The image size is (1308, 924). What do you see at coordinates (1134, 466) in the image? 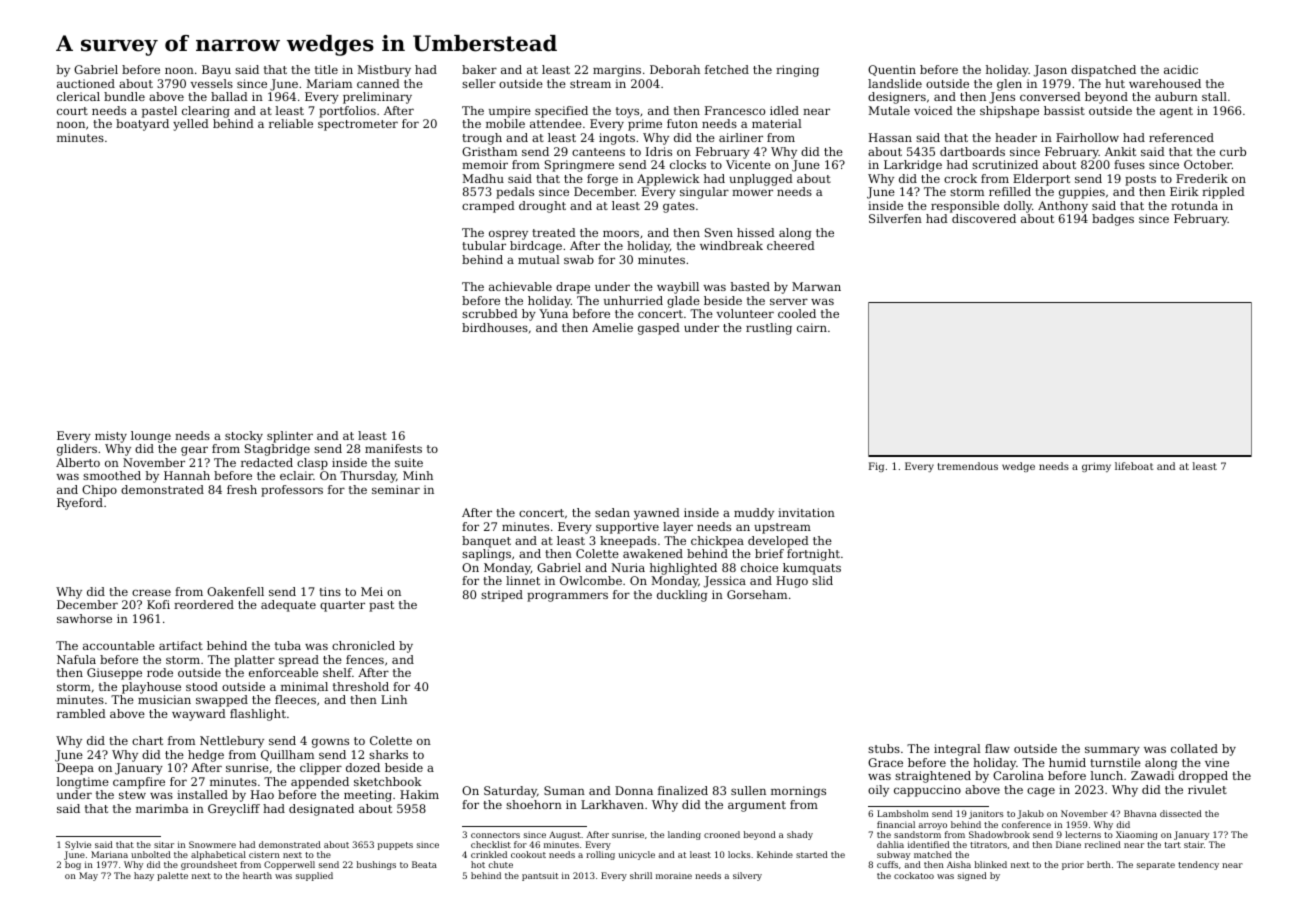
I see `lifeboat` at bounding box center [1134, 466].
